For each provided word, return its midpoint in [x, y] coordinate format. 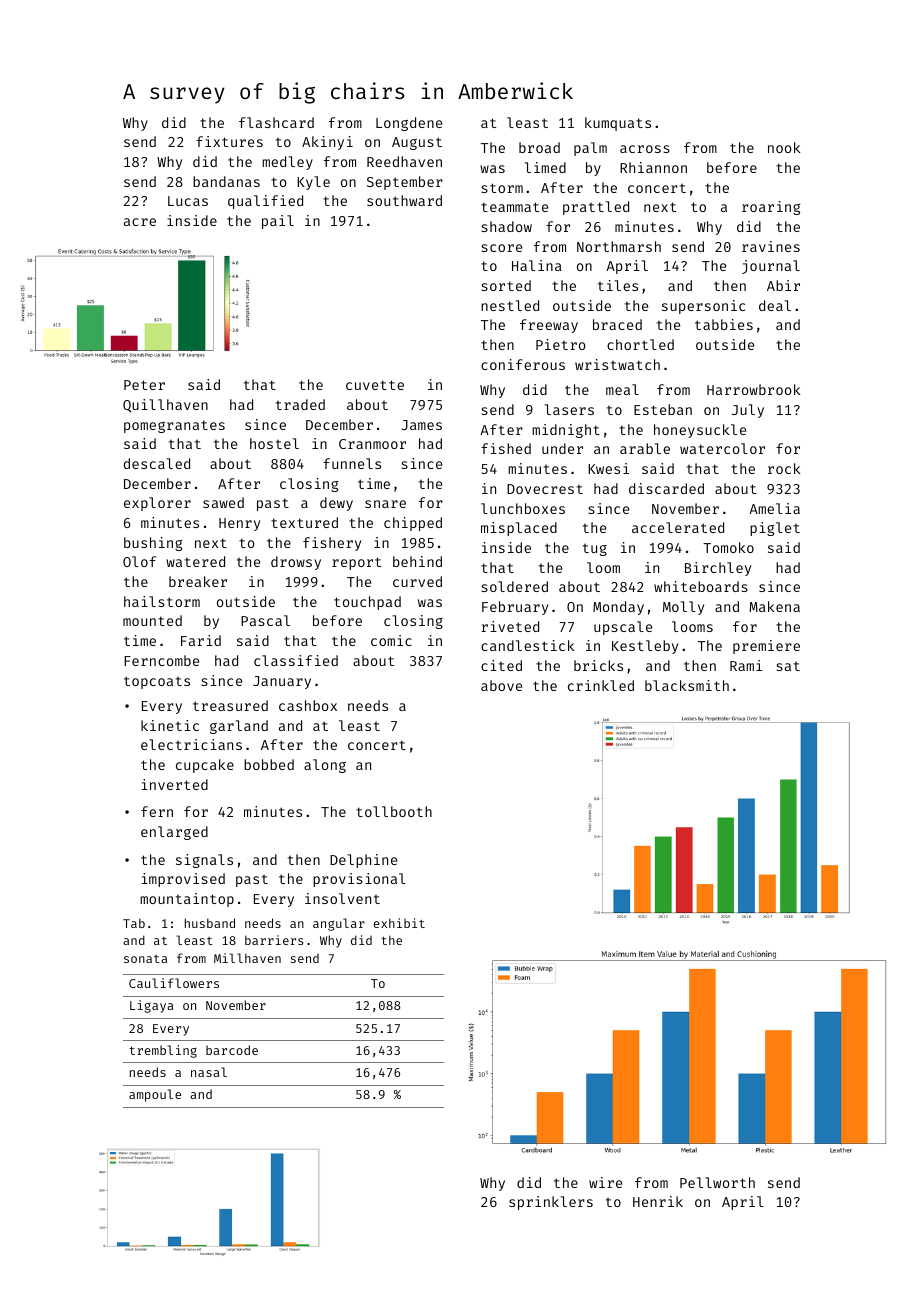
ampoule [155, 1095]
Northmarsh [619, 246]
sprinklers [551, 1203]
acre [140, 222]
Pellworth [717, 1182]
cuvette [375, 385]
